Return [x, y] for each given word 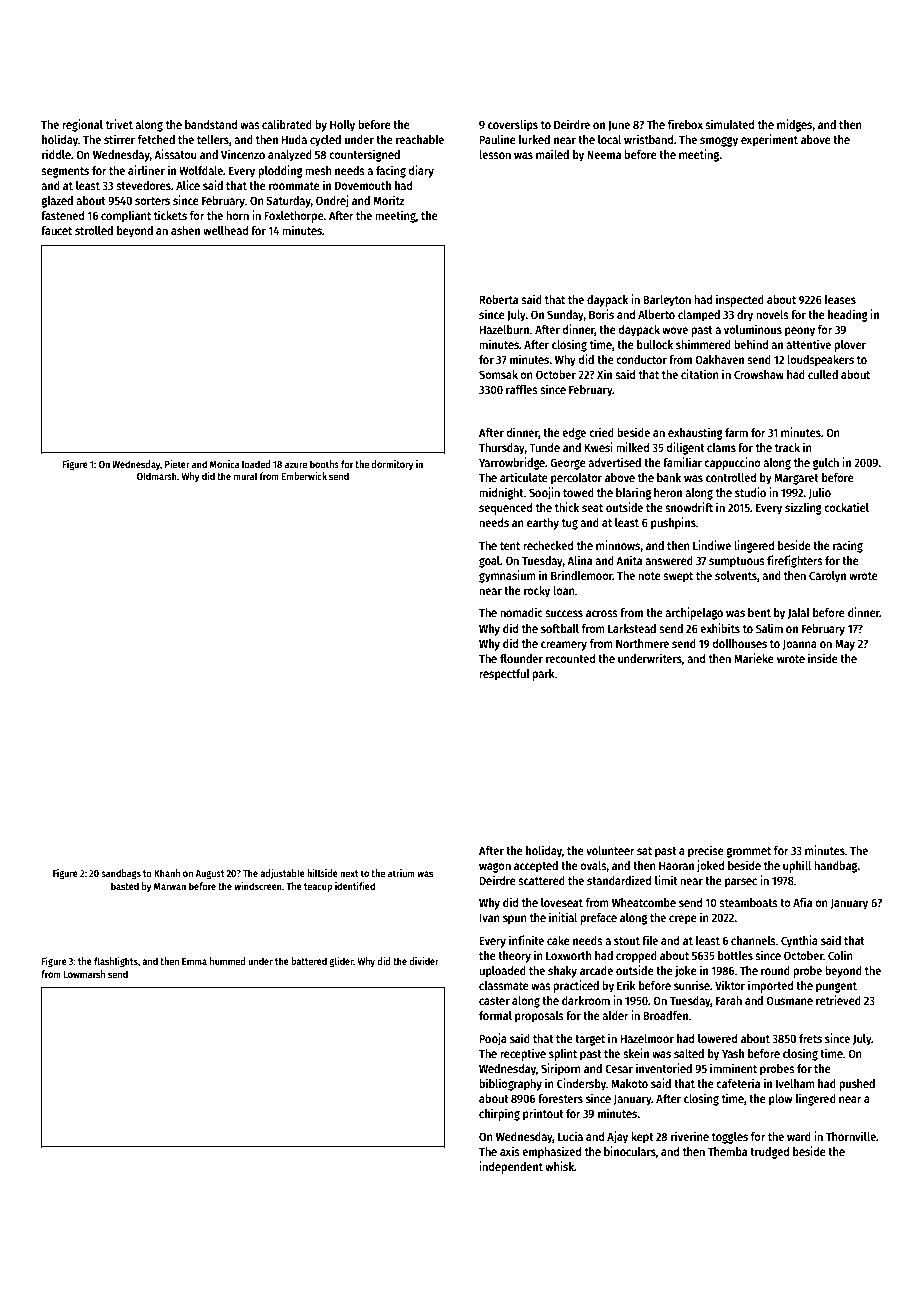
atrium [401, 873]
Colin [840, 955]
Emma [194, 961]
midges [795, 125]
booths [324, 464]
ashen [185, 230]
